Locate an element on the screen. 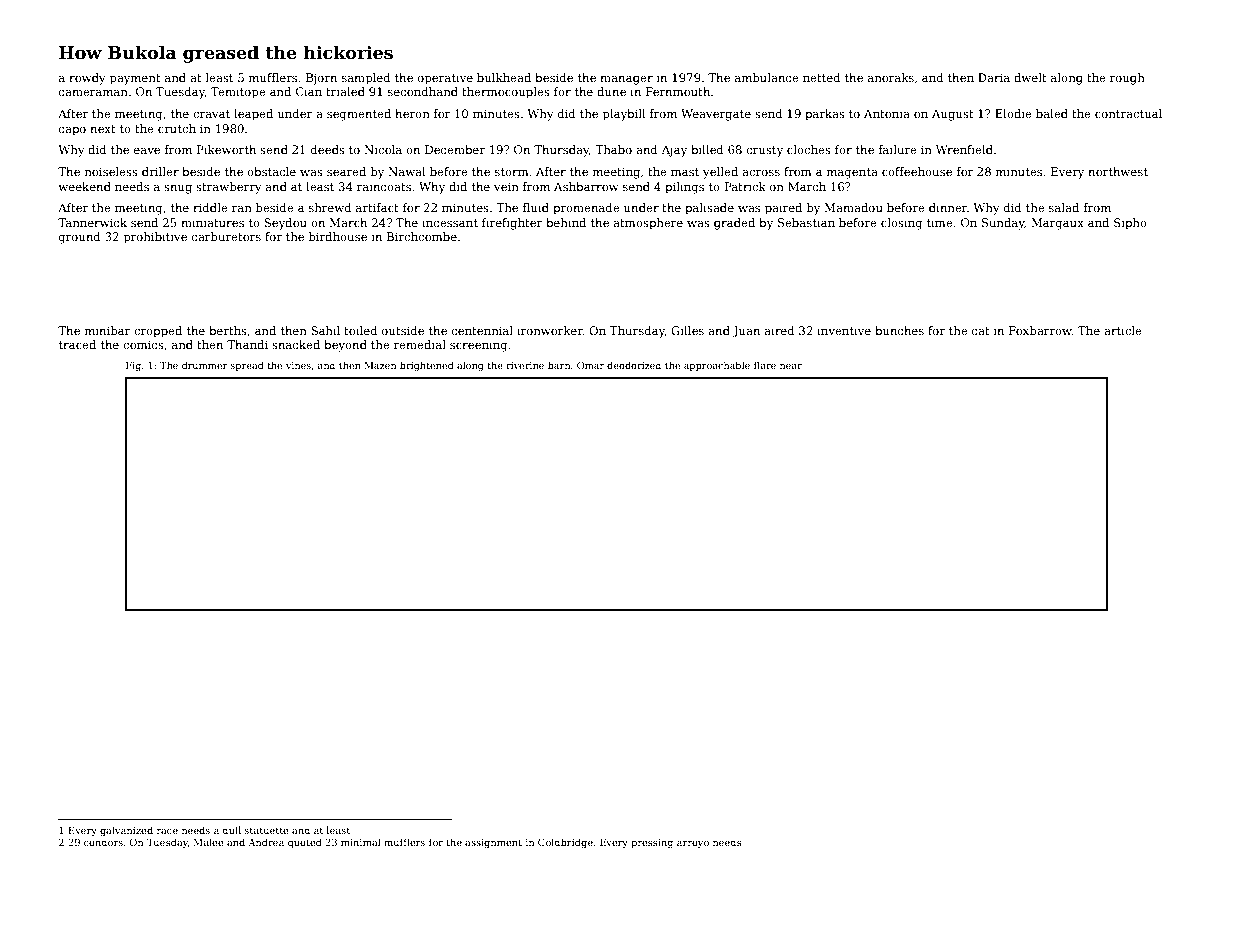  assignment is located at coordinates (493, 843).
